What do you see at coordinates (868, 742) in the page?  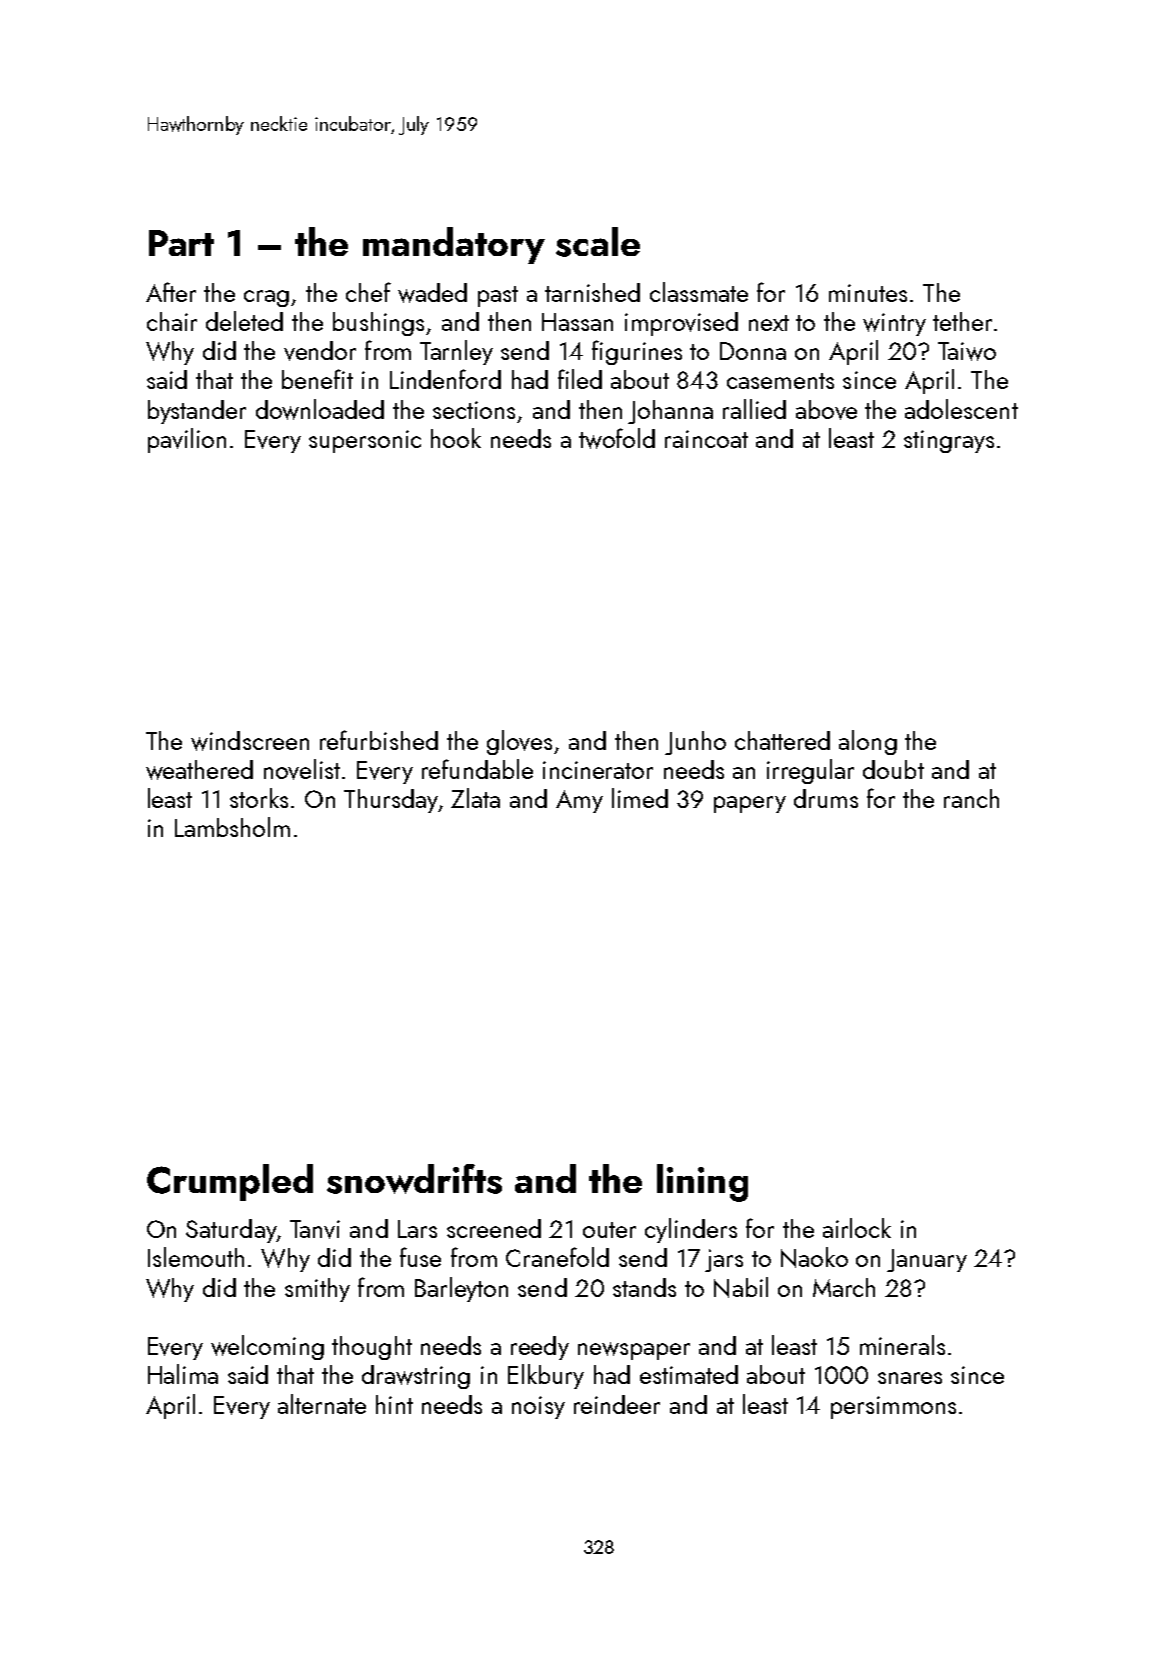 I see `along` at bounding box center [868, 742].
